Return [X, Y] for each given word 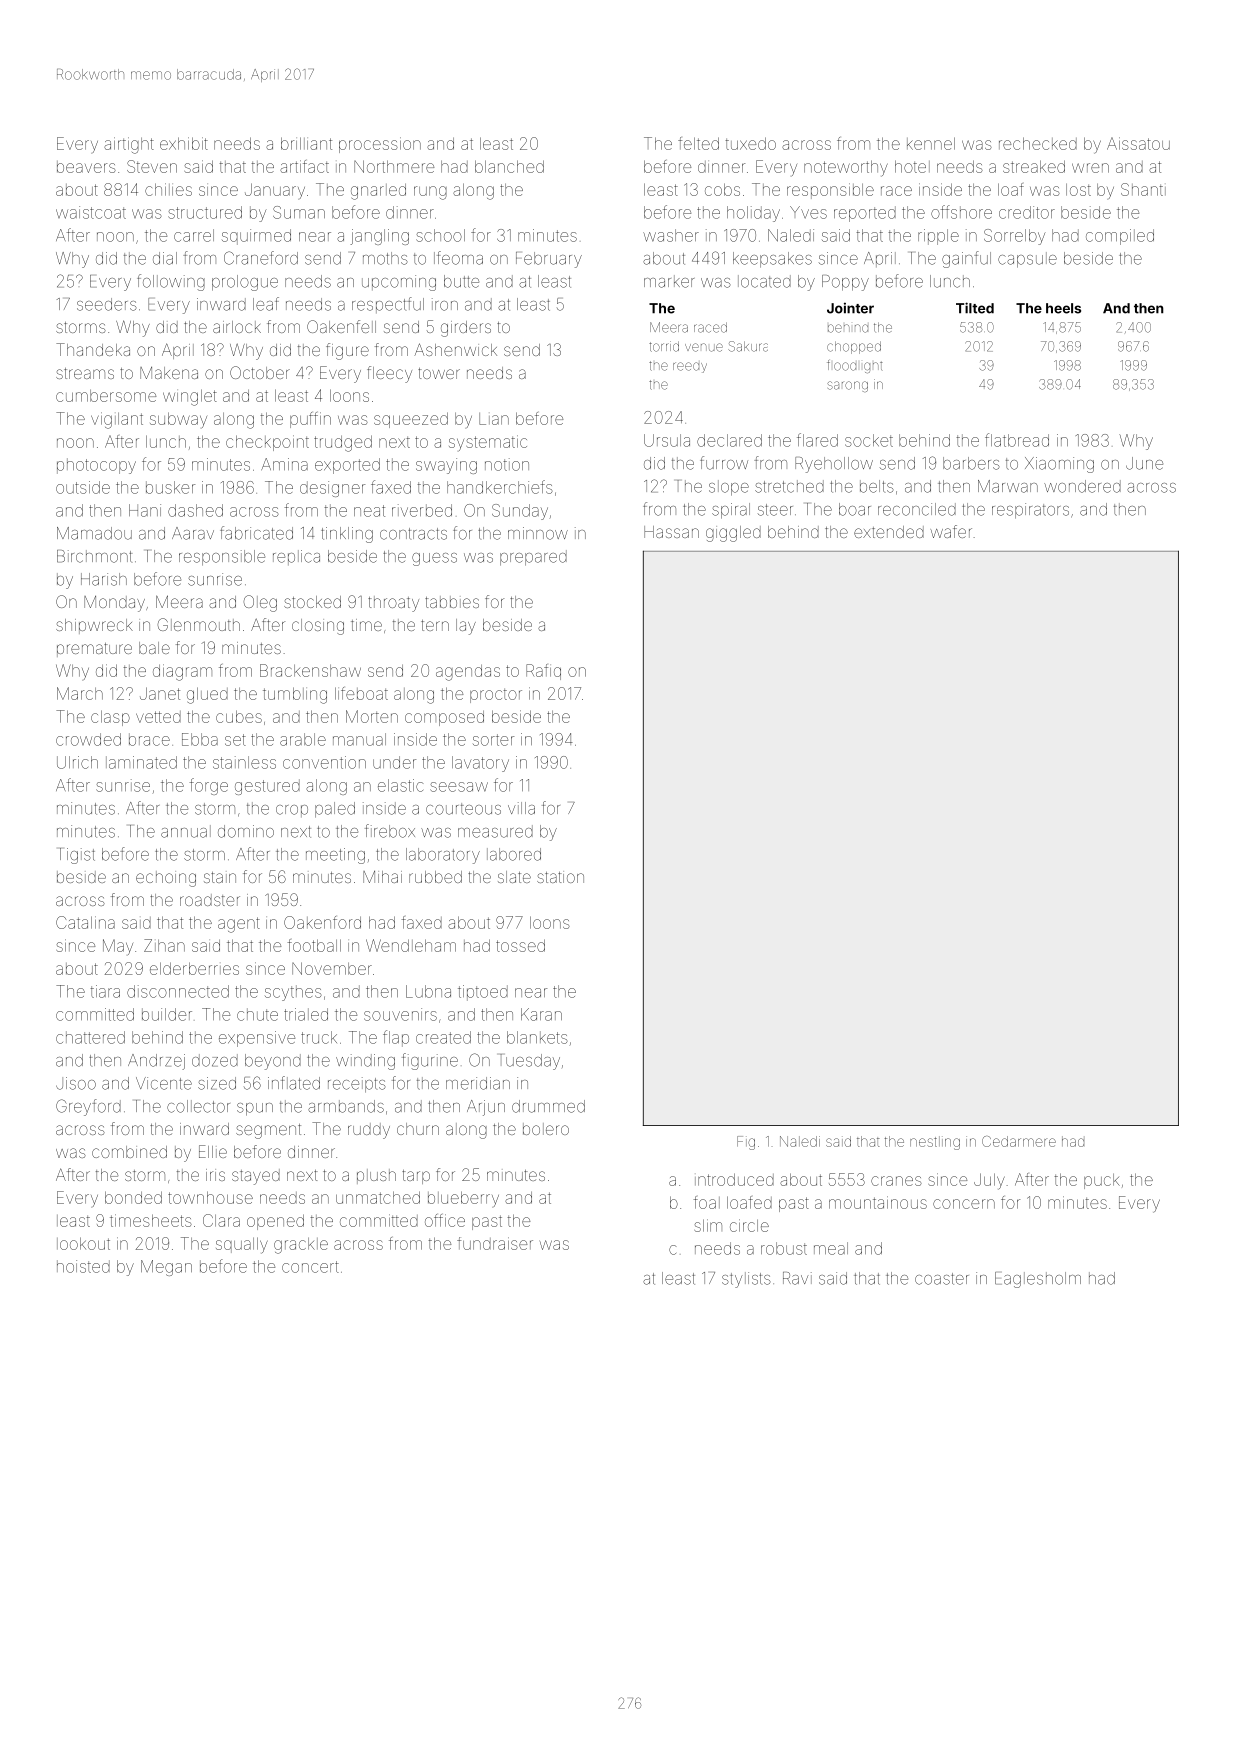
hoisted [83, 1266]
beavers [86, 167]
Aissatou [1138, 143]
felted [698, 143]
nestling [935, 1143]
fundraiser [495, 1243]
